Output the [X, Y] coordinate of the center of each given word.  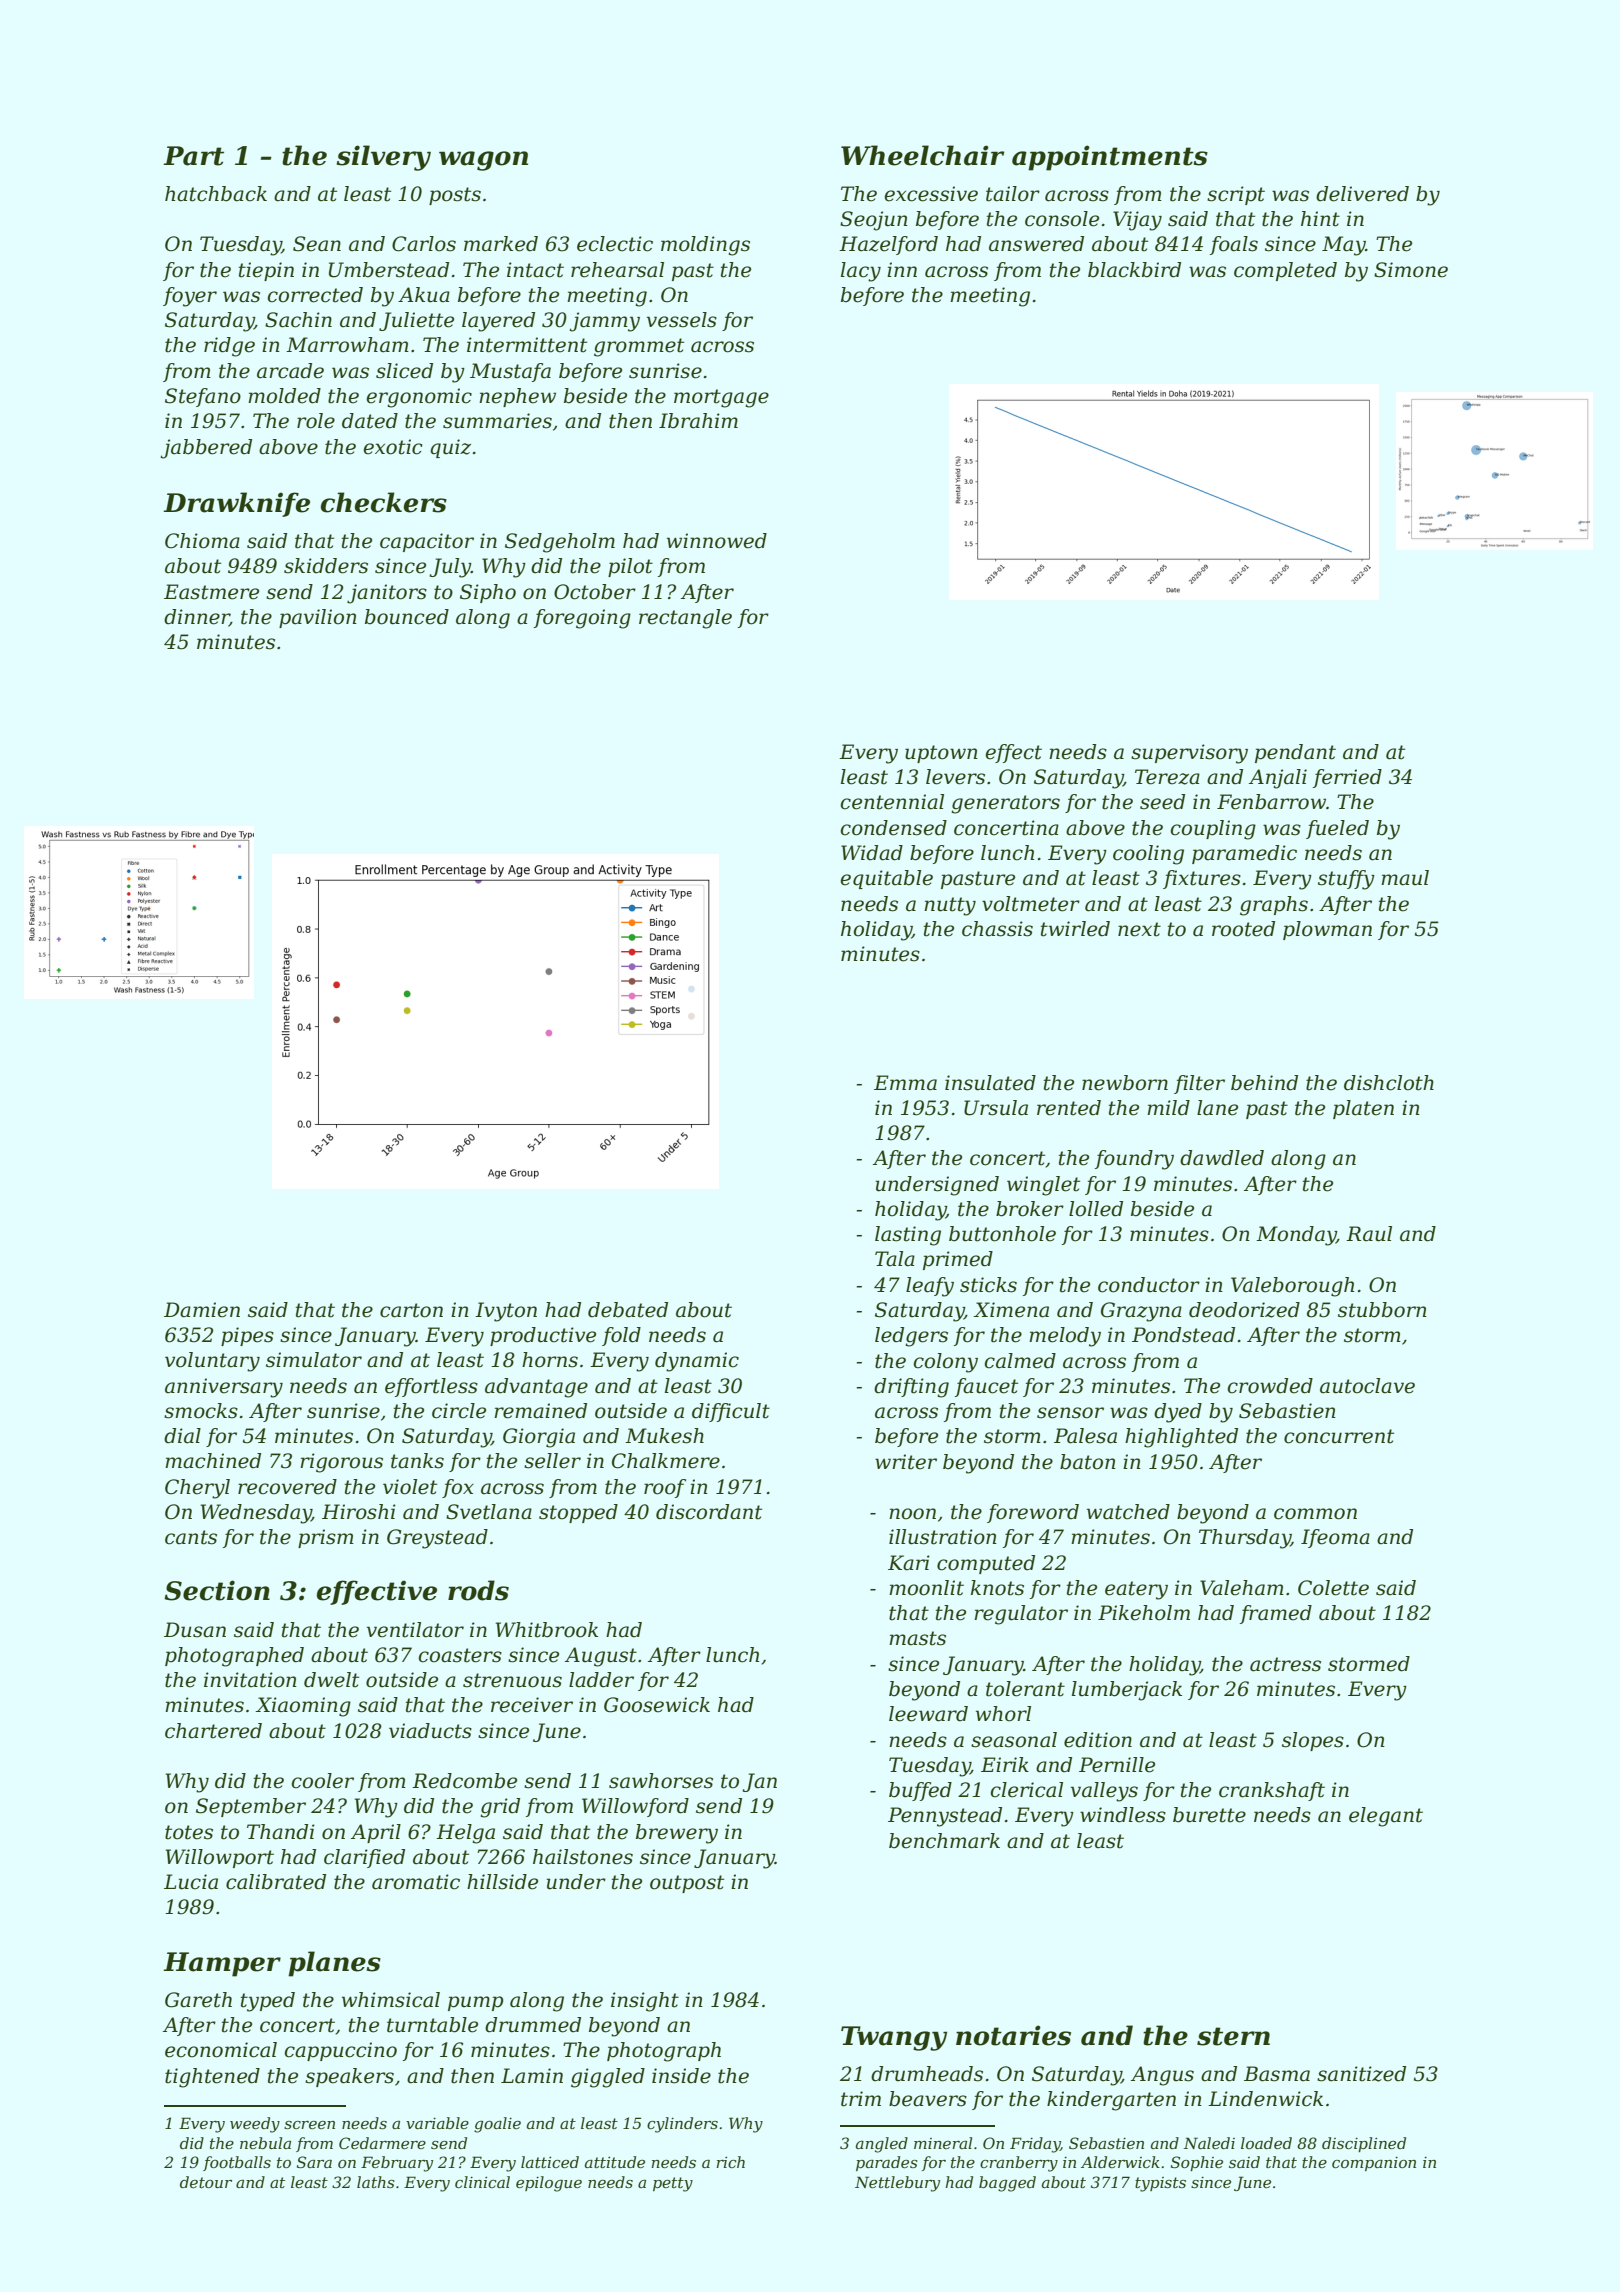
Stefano [203, 397]
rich [730, 2162]
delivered [1362, 194]
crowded [1270, 1386]
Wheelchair [922, 155]
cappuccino [341, 2051]
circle [459, 1411]
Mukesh [664, 1436]
